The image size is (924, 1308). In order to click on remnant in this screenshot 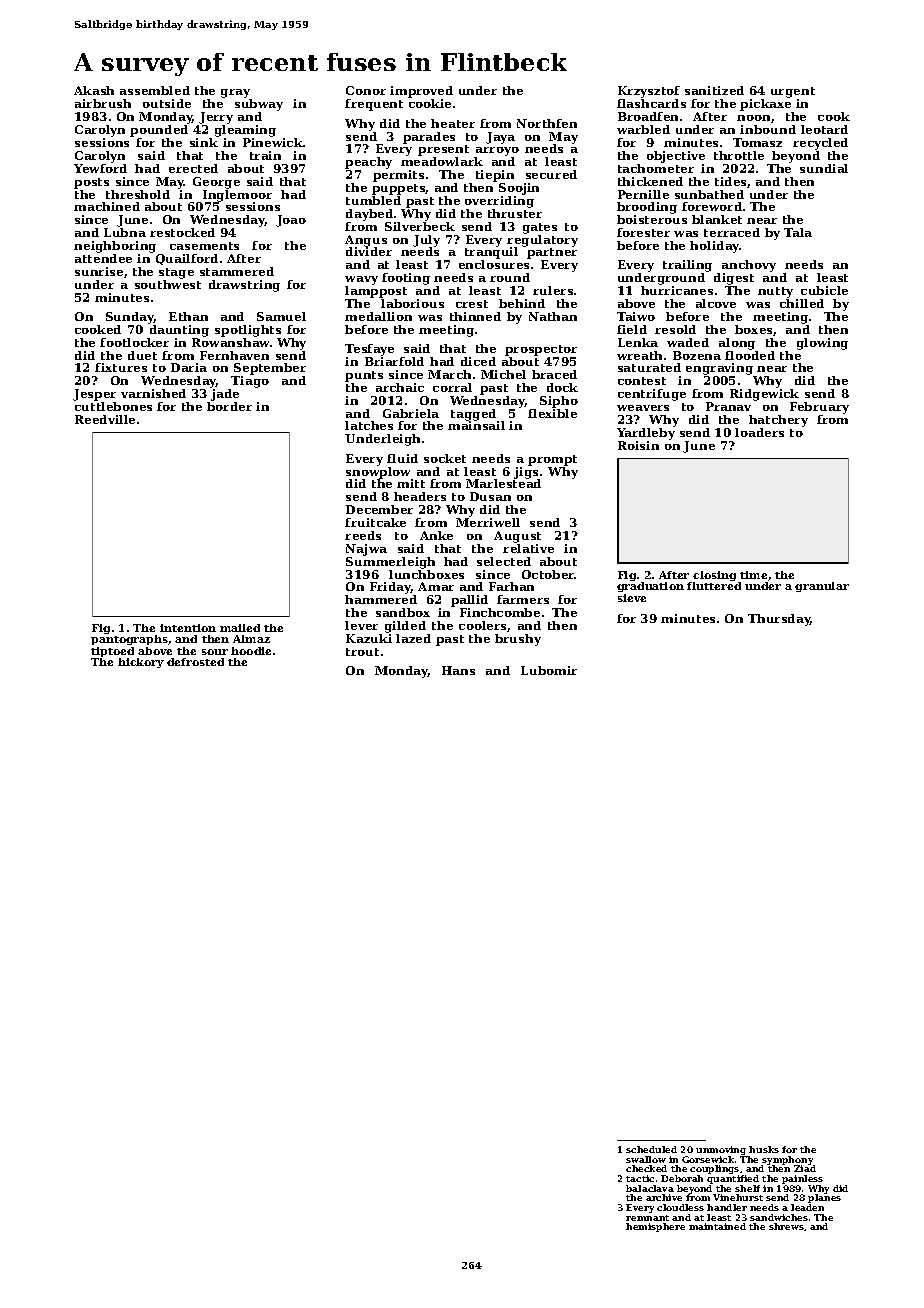, I will do `click(647, 1218)`.
